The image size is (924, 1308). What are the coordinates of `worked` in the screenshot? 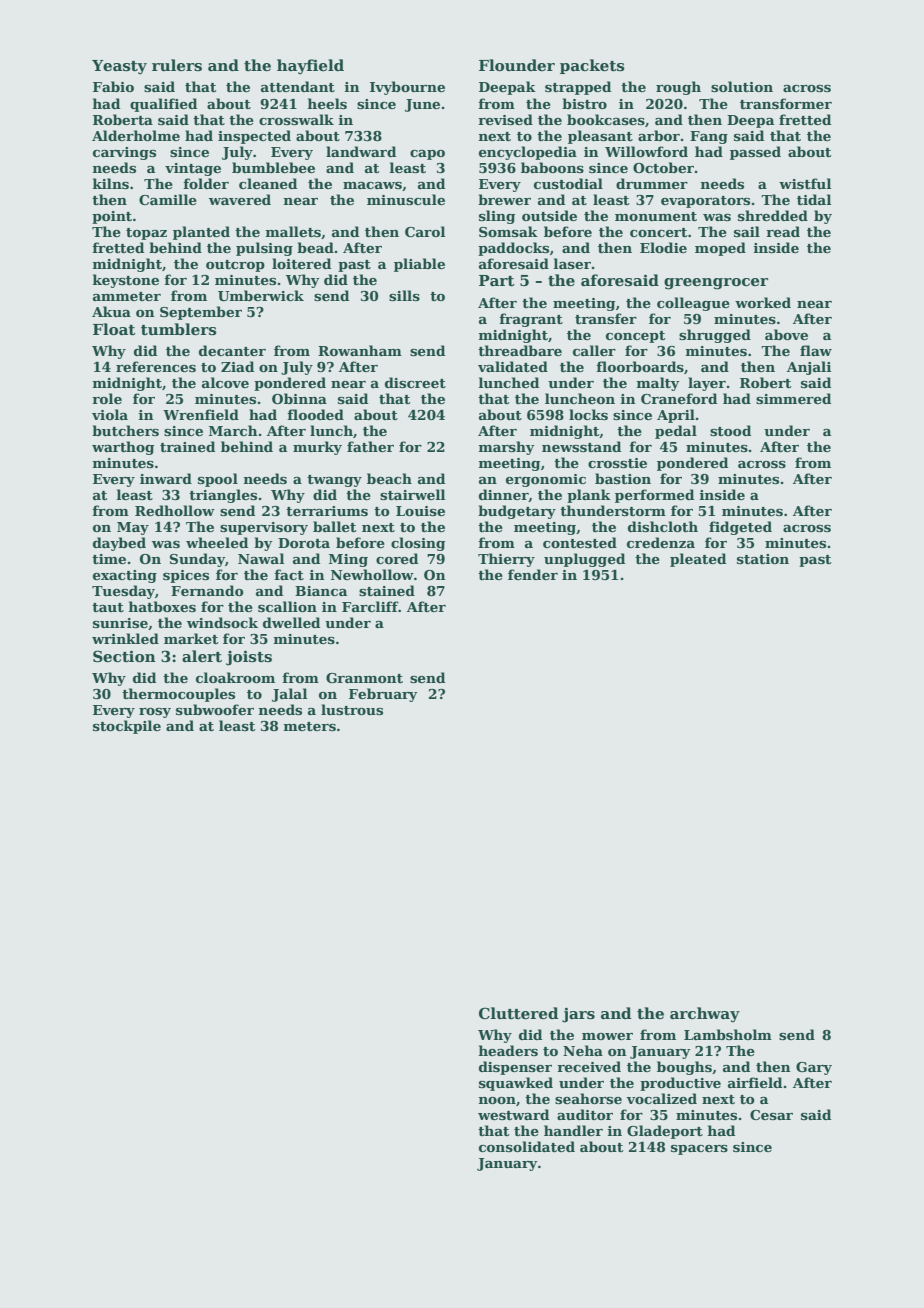 It's located at (763, 302).
